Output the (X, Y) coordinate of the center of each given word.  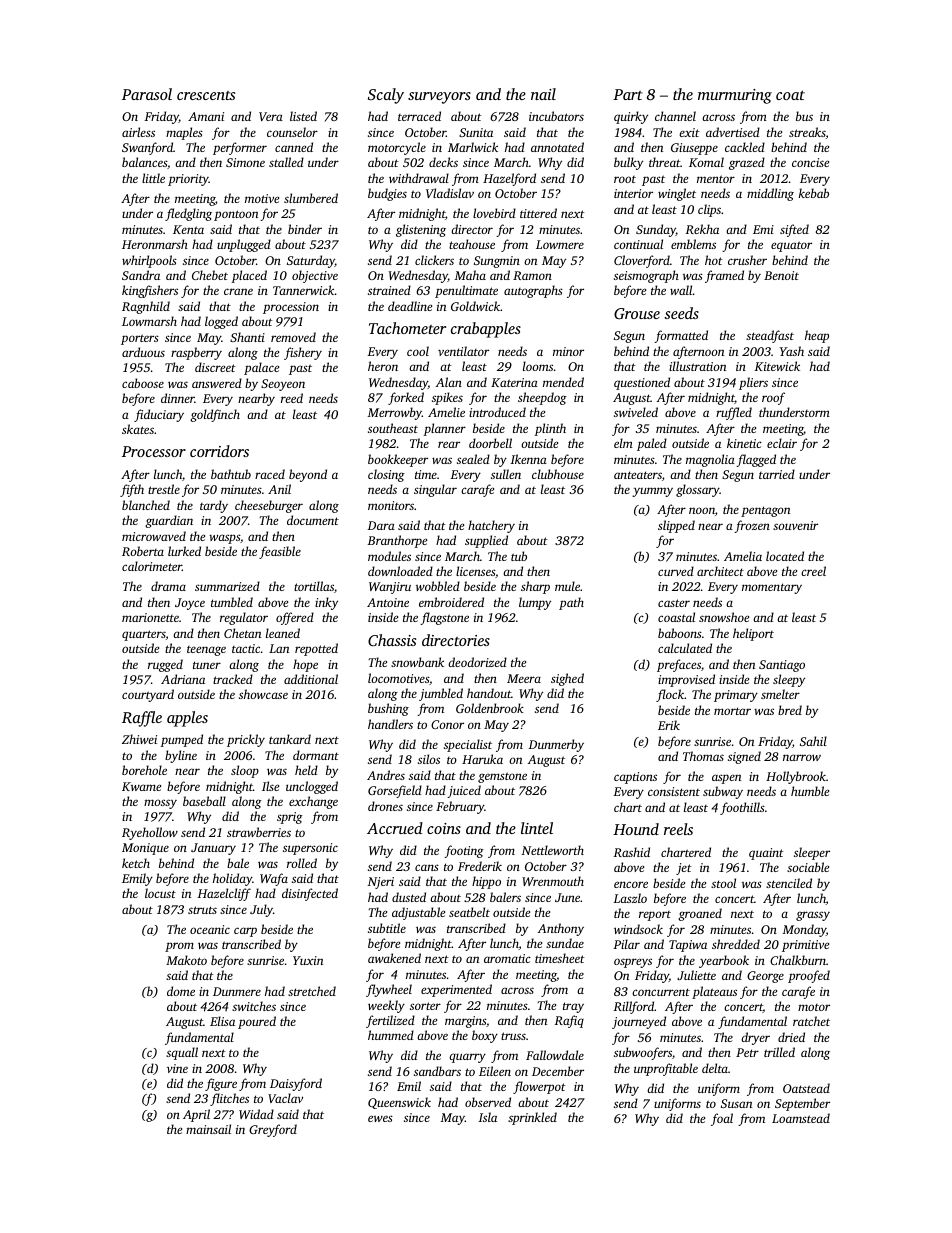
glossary (698, 490)
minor (568, 351)
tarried (777, 474)
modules (389, 556)
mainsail (208, 1129)
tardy (214, 506)
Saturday (311, 261)
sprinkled (532, 1118)
